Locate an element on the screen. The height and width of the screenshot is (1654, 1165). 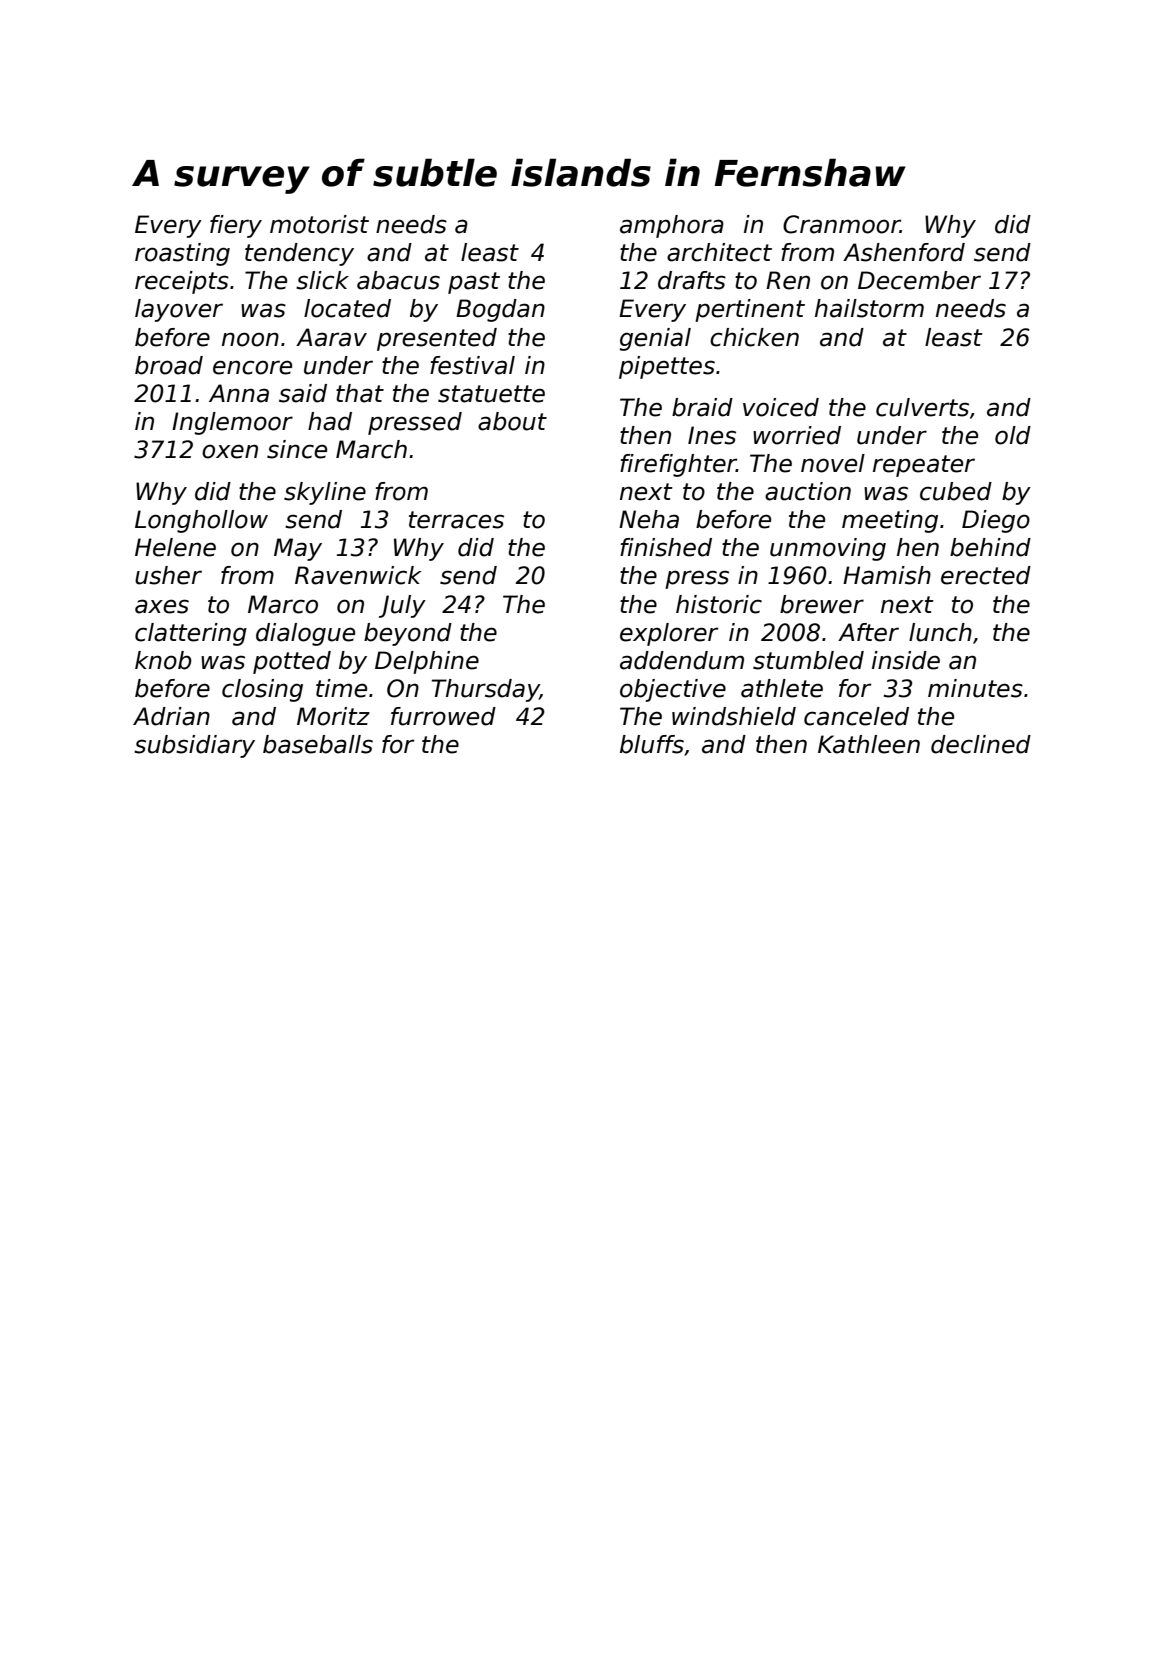
fiery is located at coordinates (236, 226).
